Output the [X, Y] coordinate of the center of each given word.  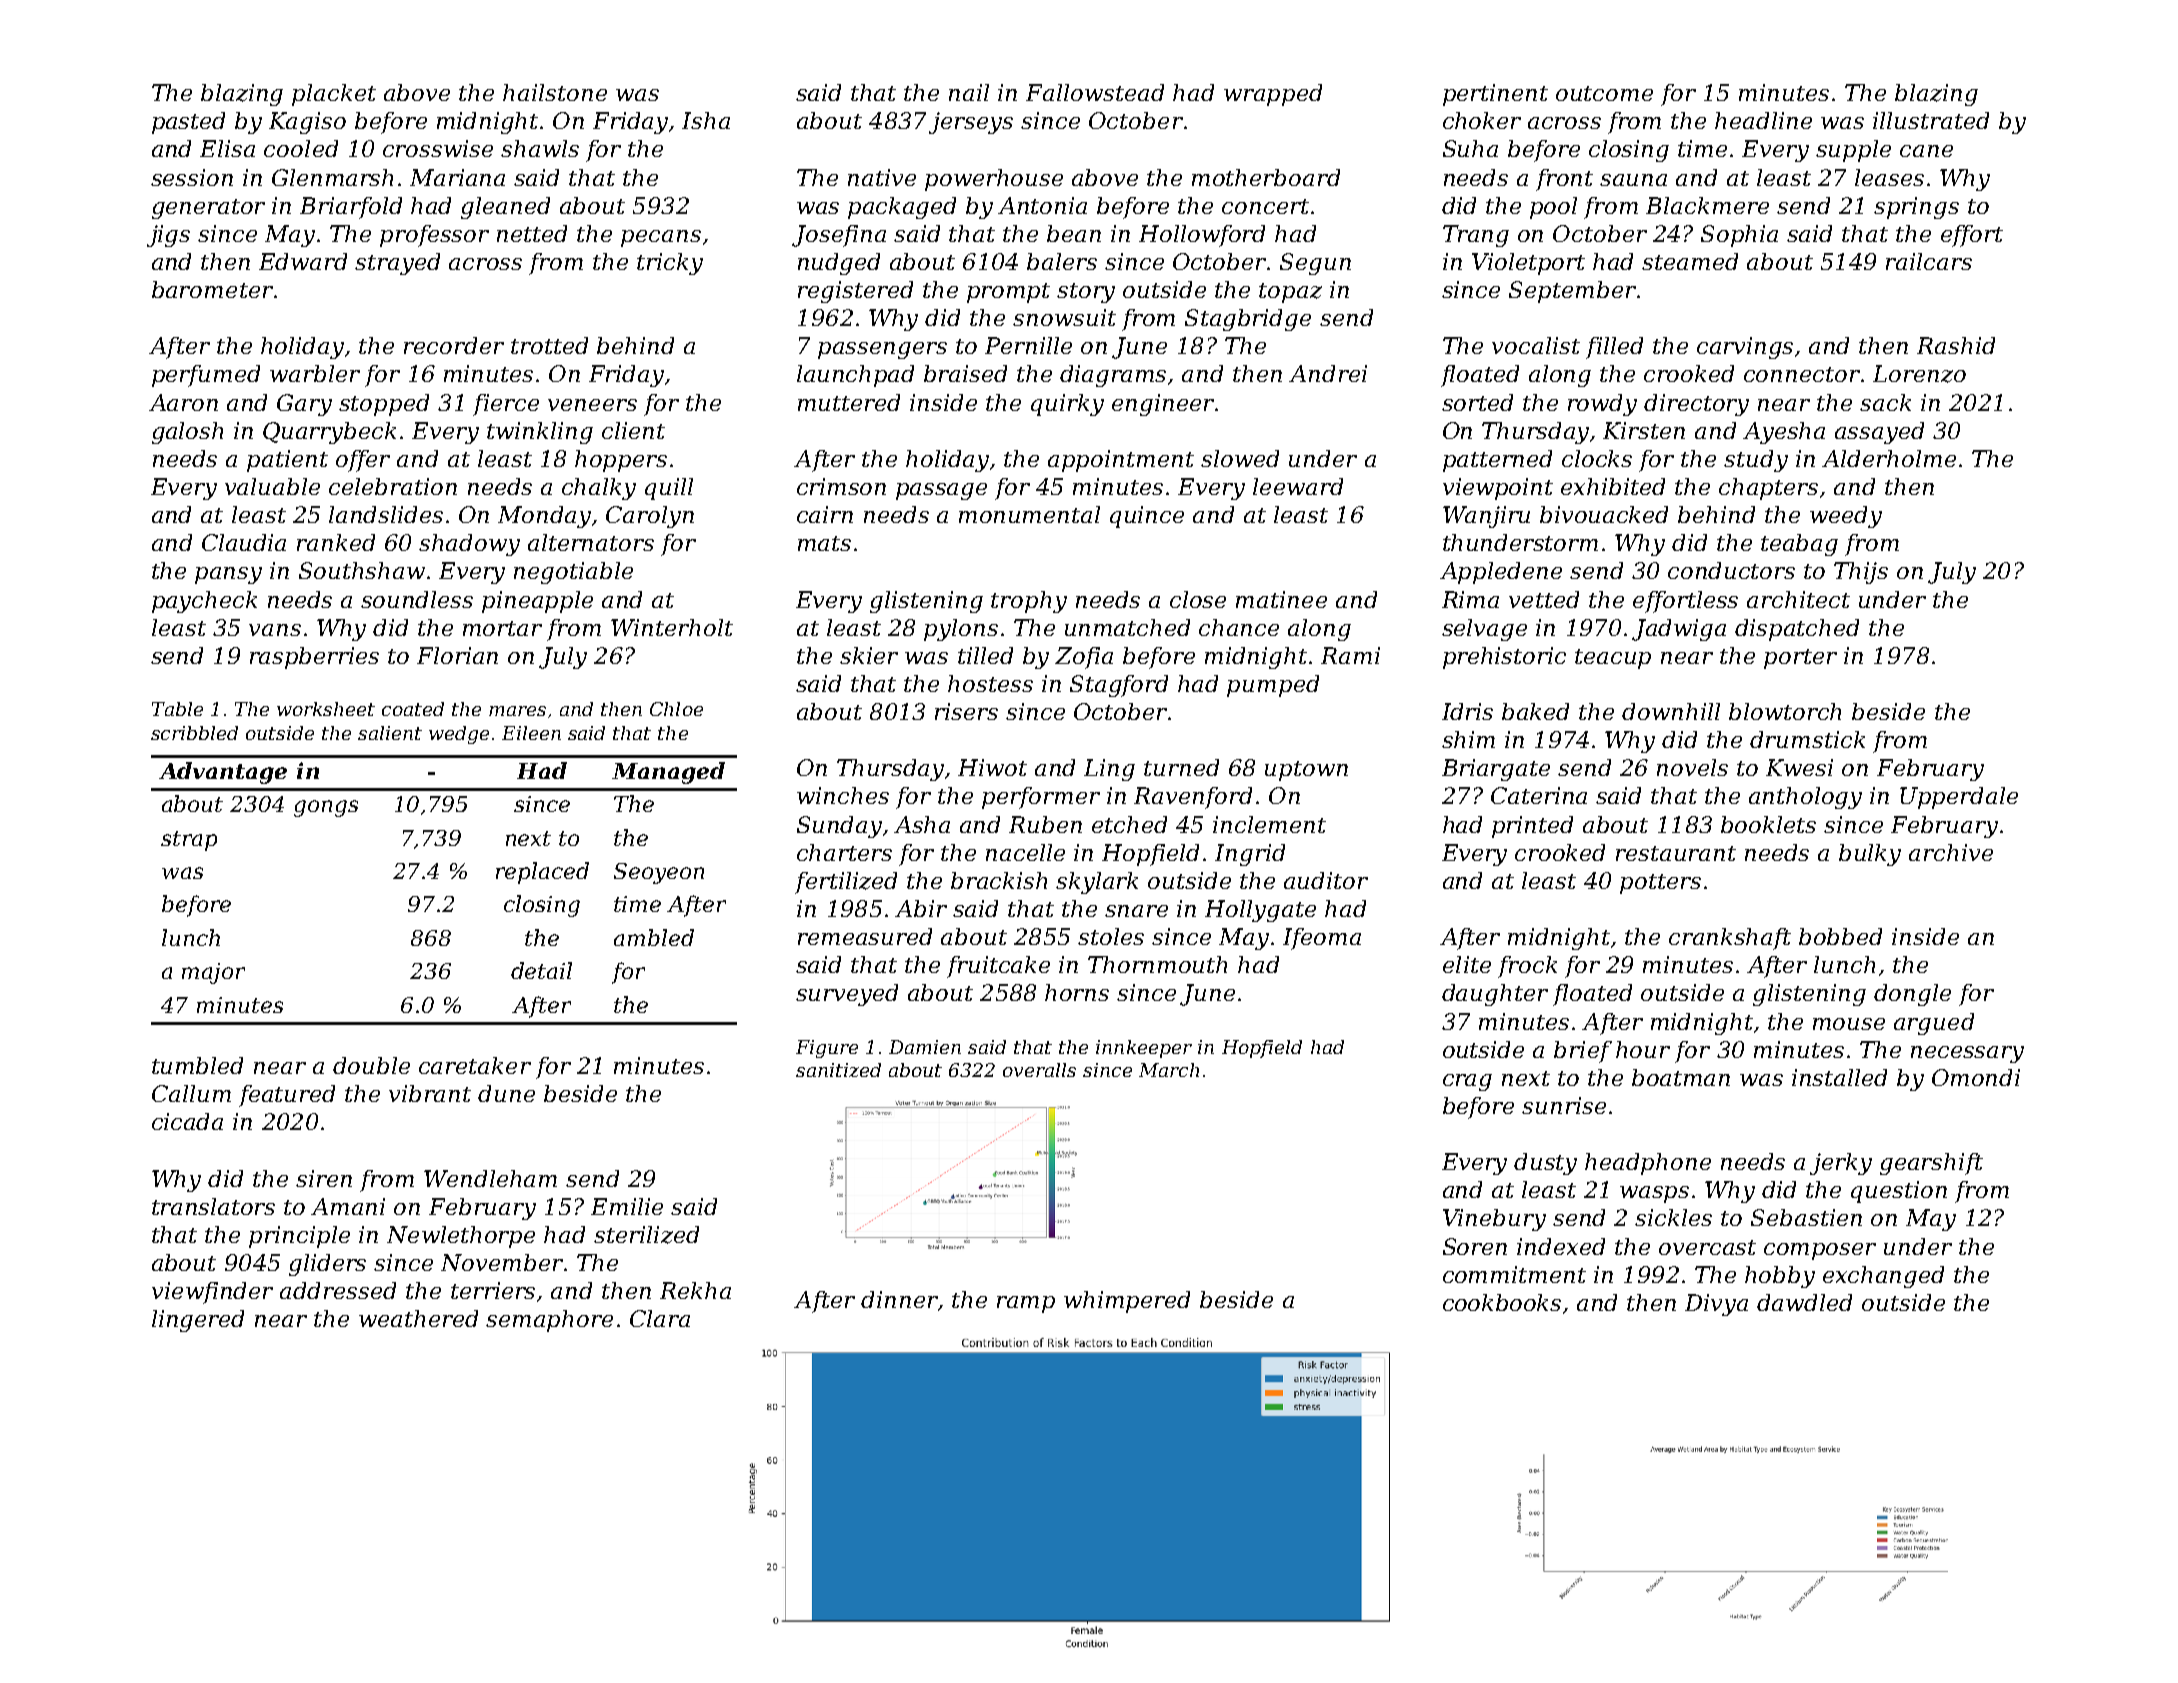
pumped [1273, 686]
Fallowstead [1095, 92]
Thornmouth [1157, 964]
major [213, 973]
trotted [549, 345]
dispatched [1797, 630]
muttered [849, 402]
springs [1916, 208]
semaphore [549, 1321]
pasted [188, 123]
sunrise [1564, 1105]
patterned [1497, 461]
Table [177, 709]
